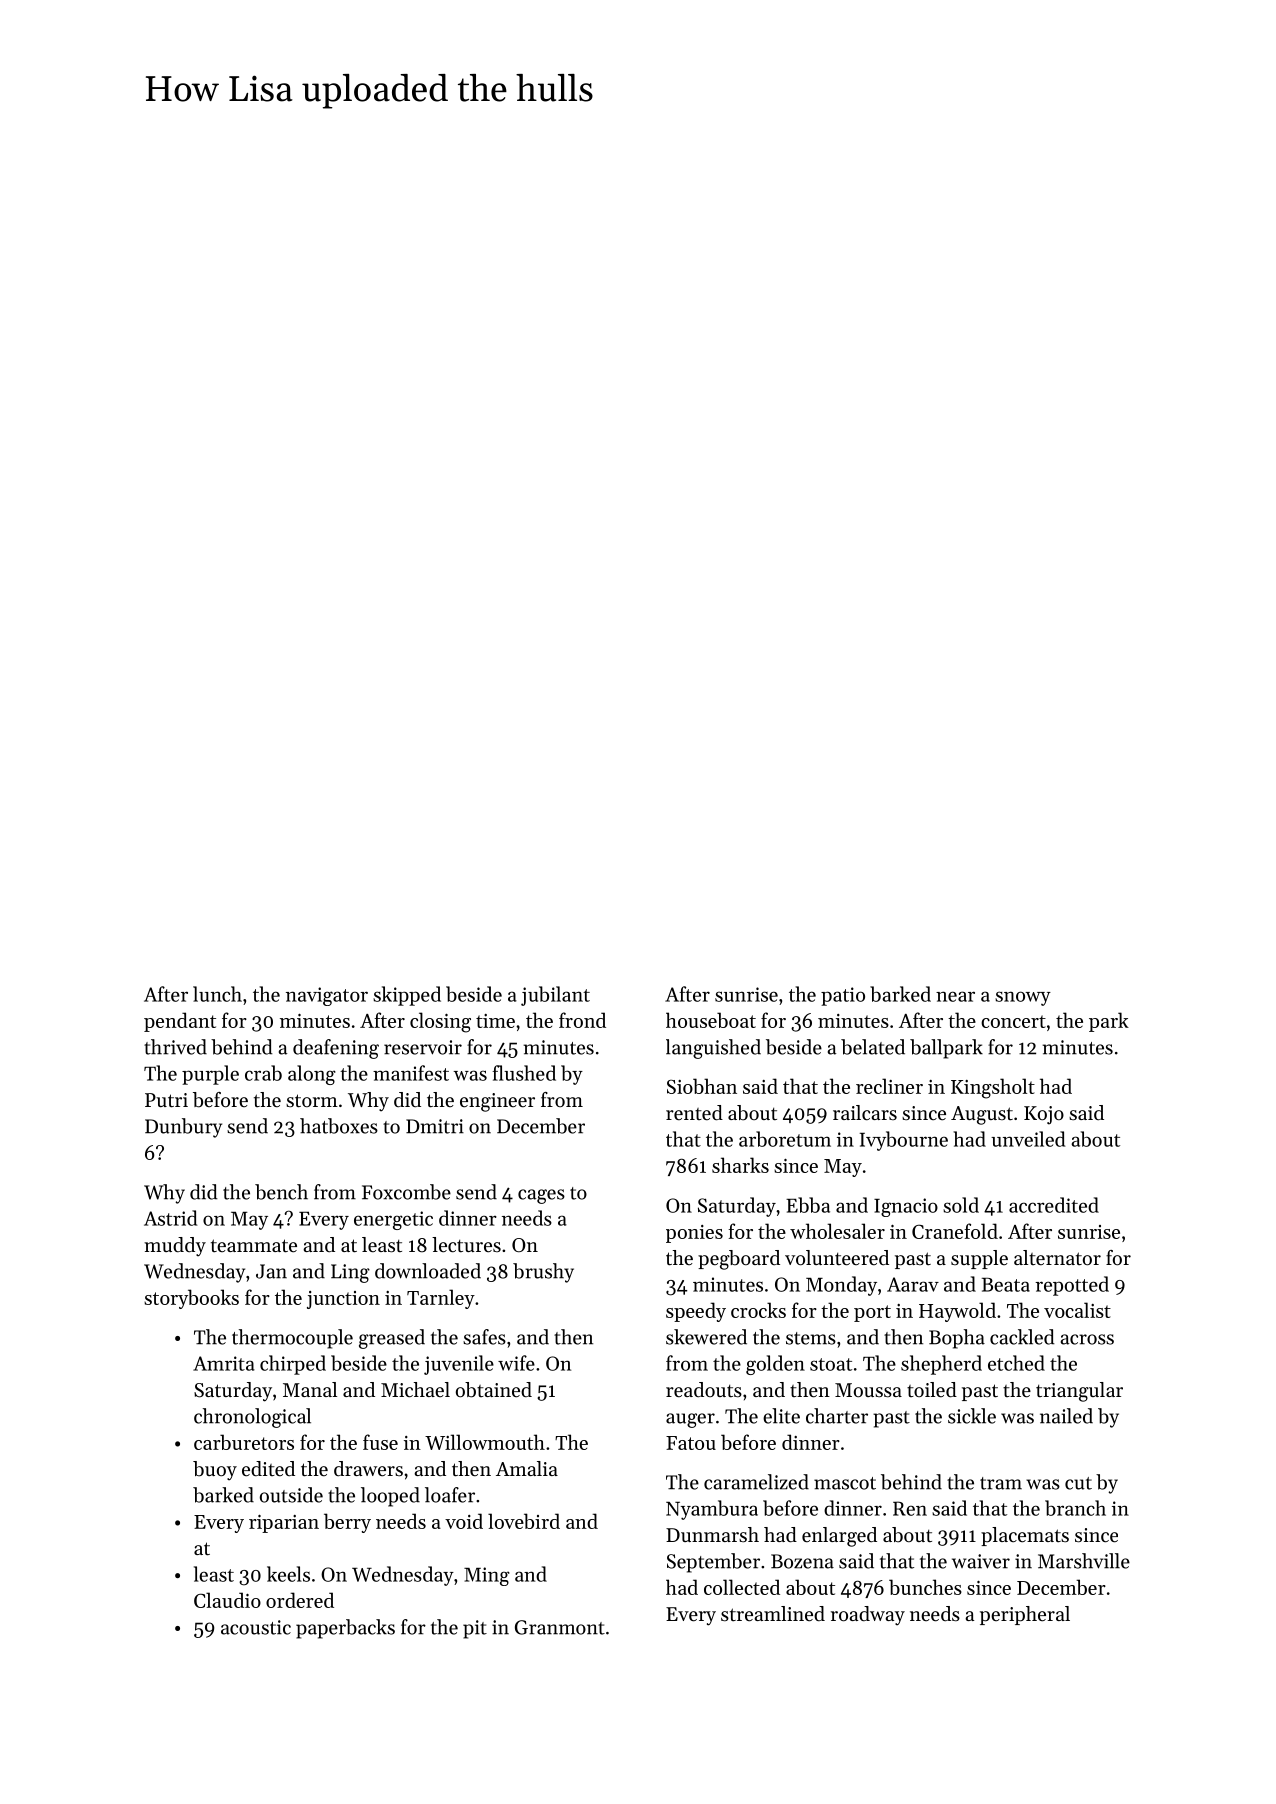 The height and width of the screenshot is (1804, 1276). I want to click on cages, so click(541, 1196).
